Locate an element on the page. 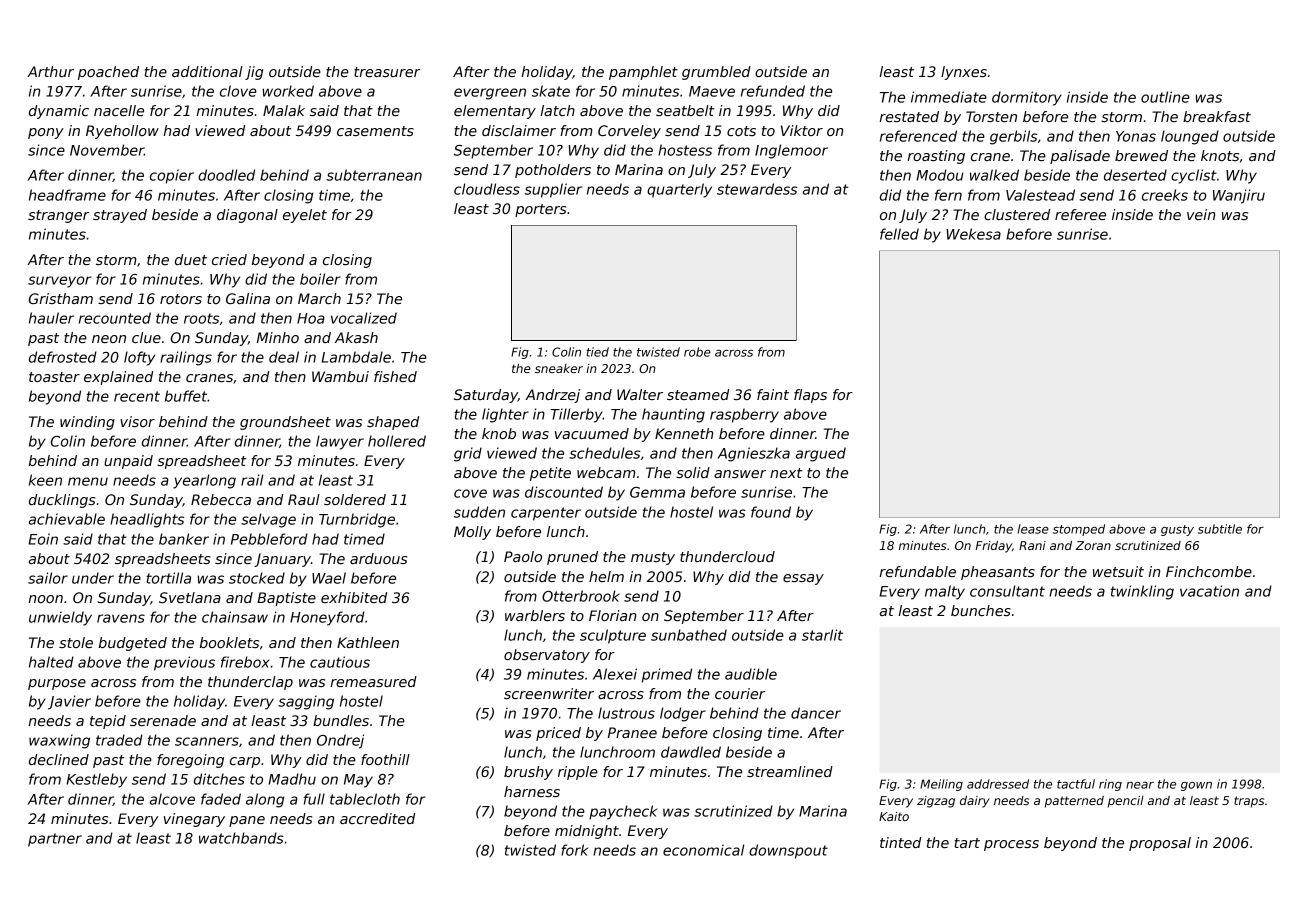  May is located at coordinates (358, 781).
